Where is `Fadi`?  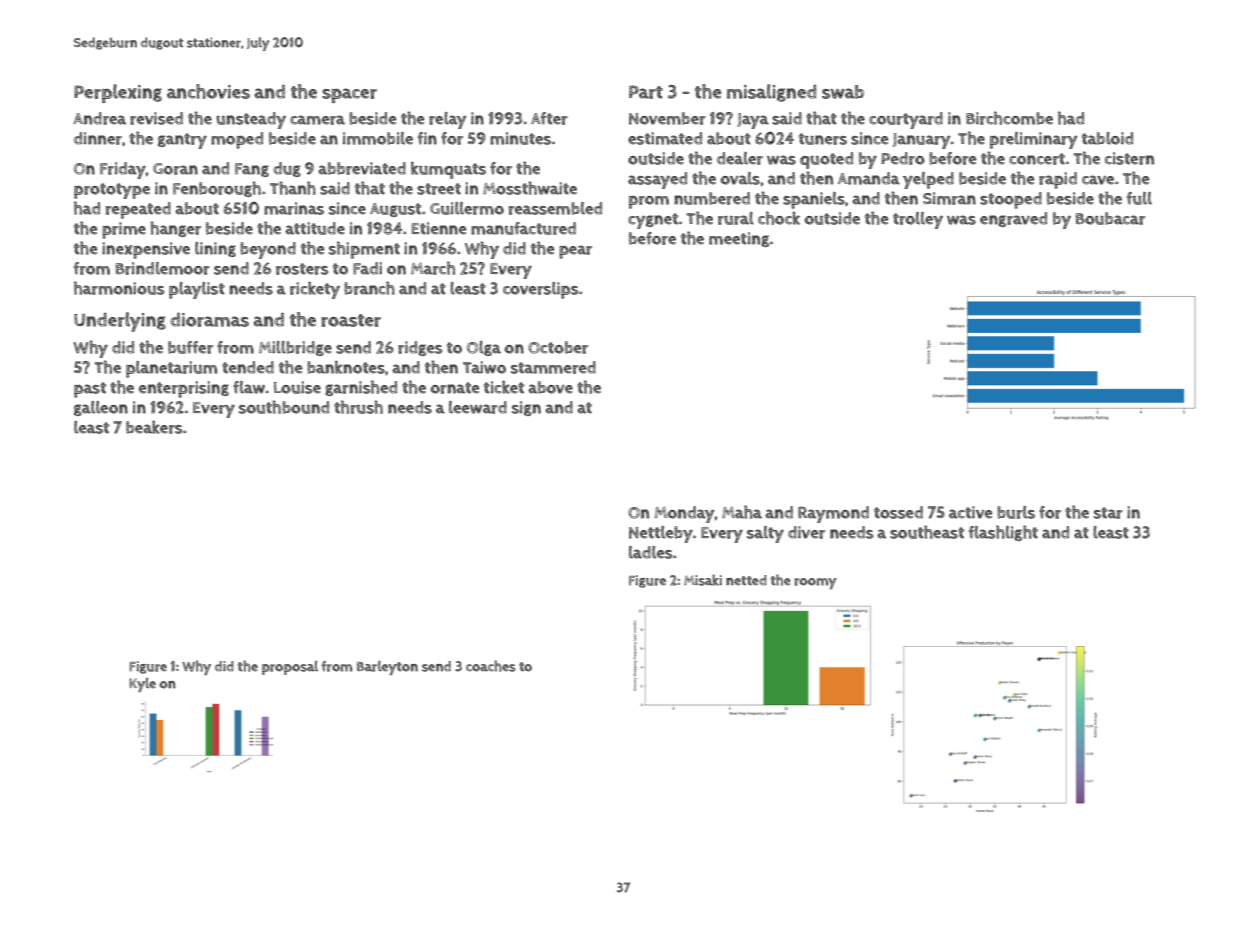 Fadi is located at coordinates (367, 268).
